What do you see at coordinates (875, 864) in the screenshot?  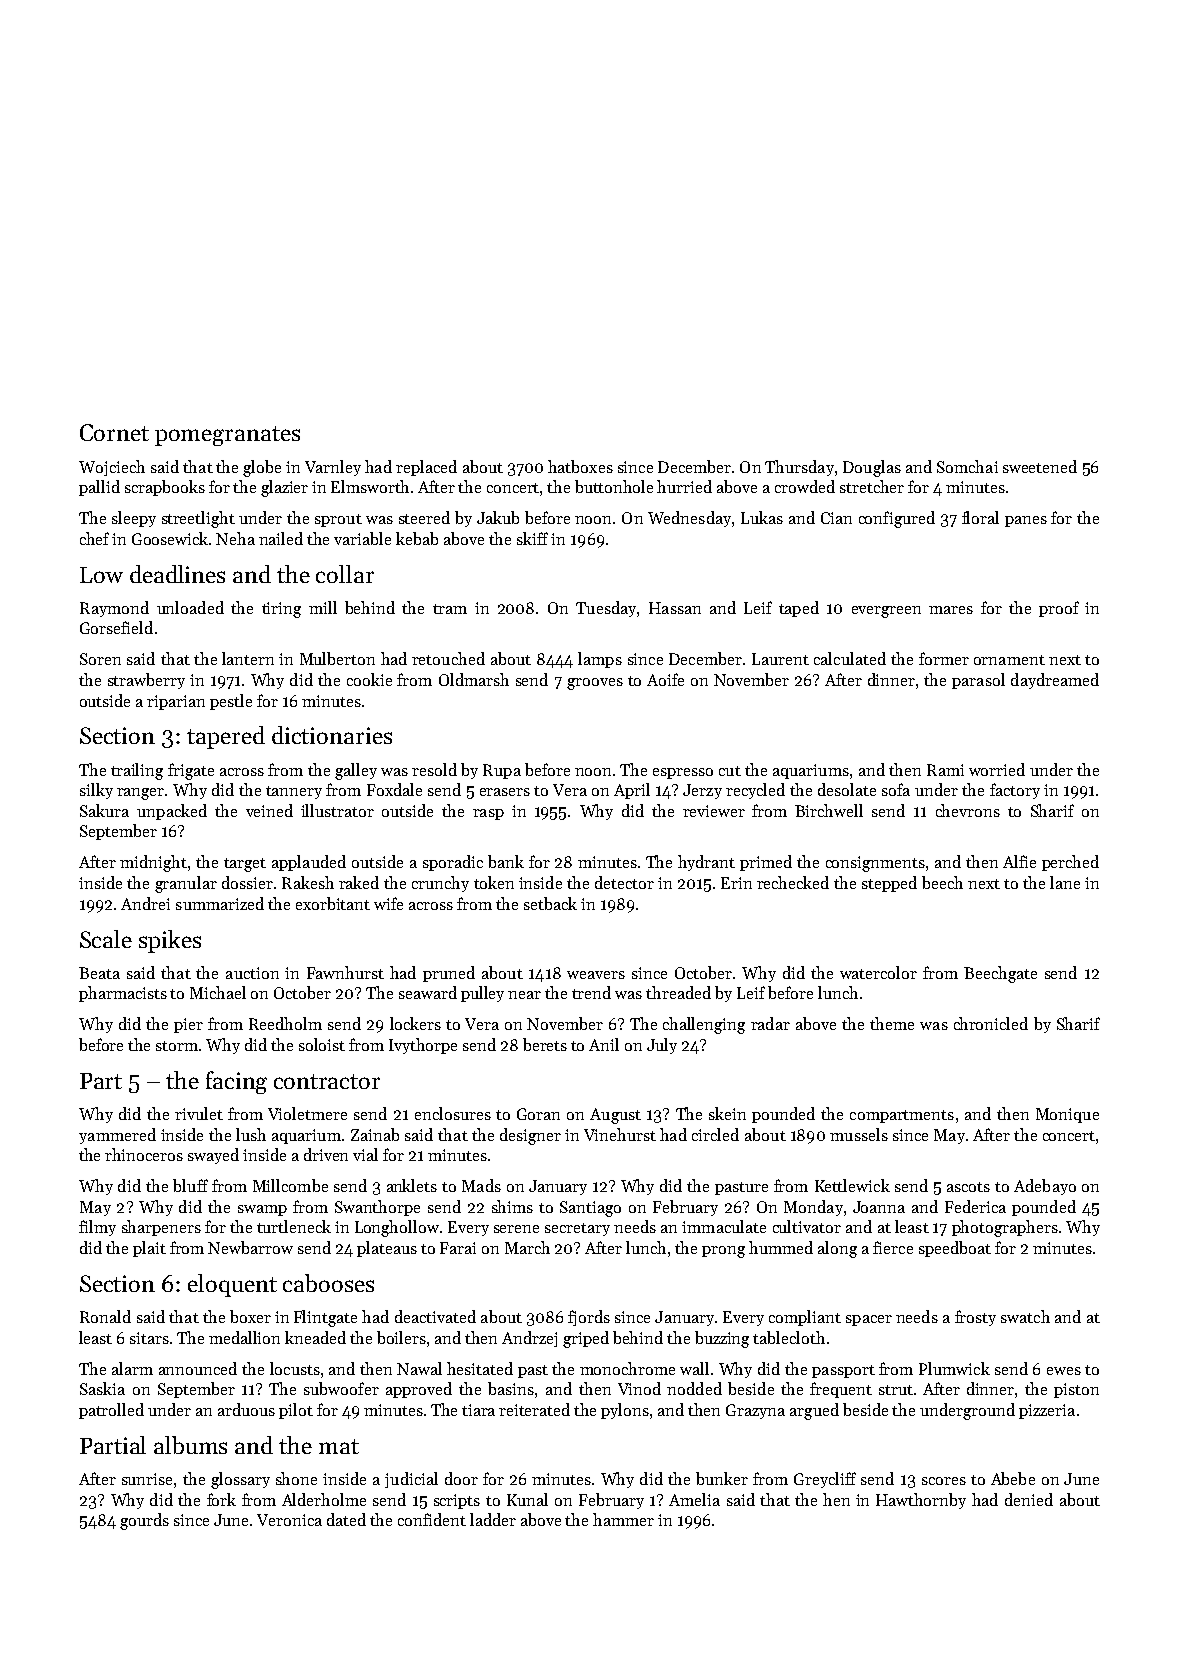 I see `consignments` at bounding box center [875, 864].
